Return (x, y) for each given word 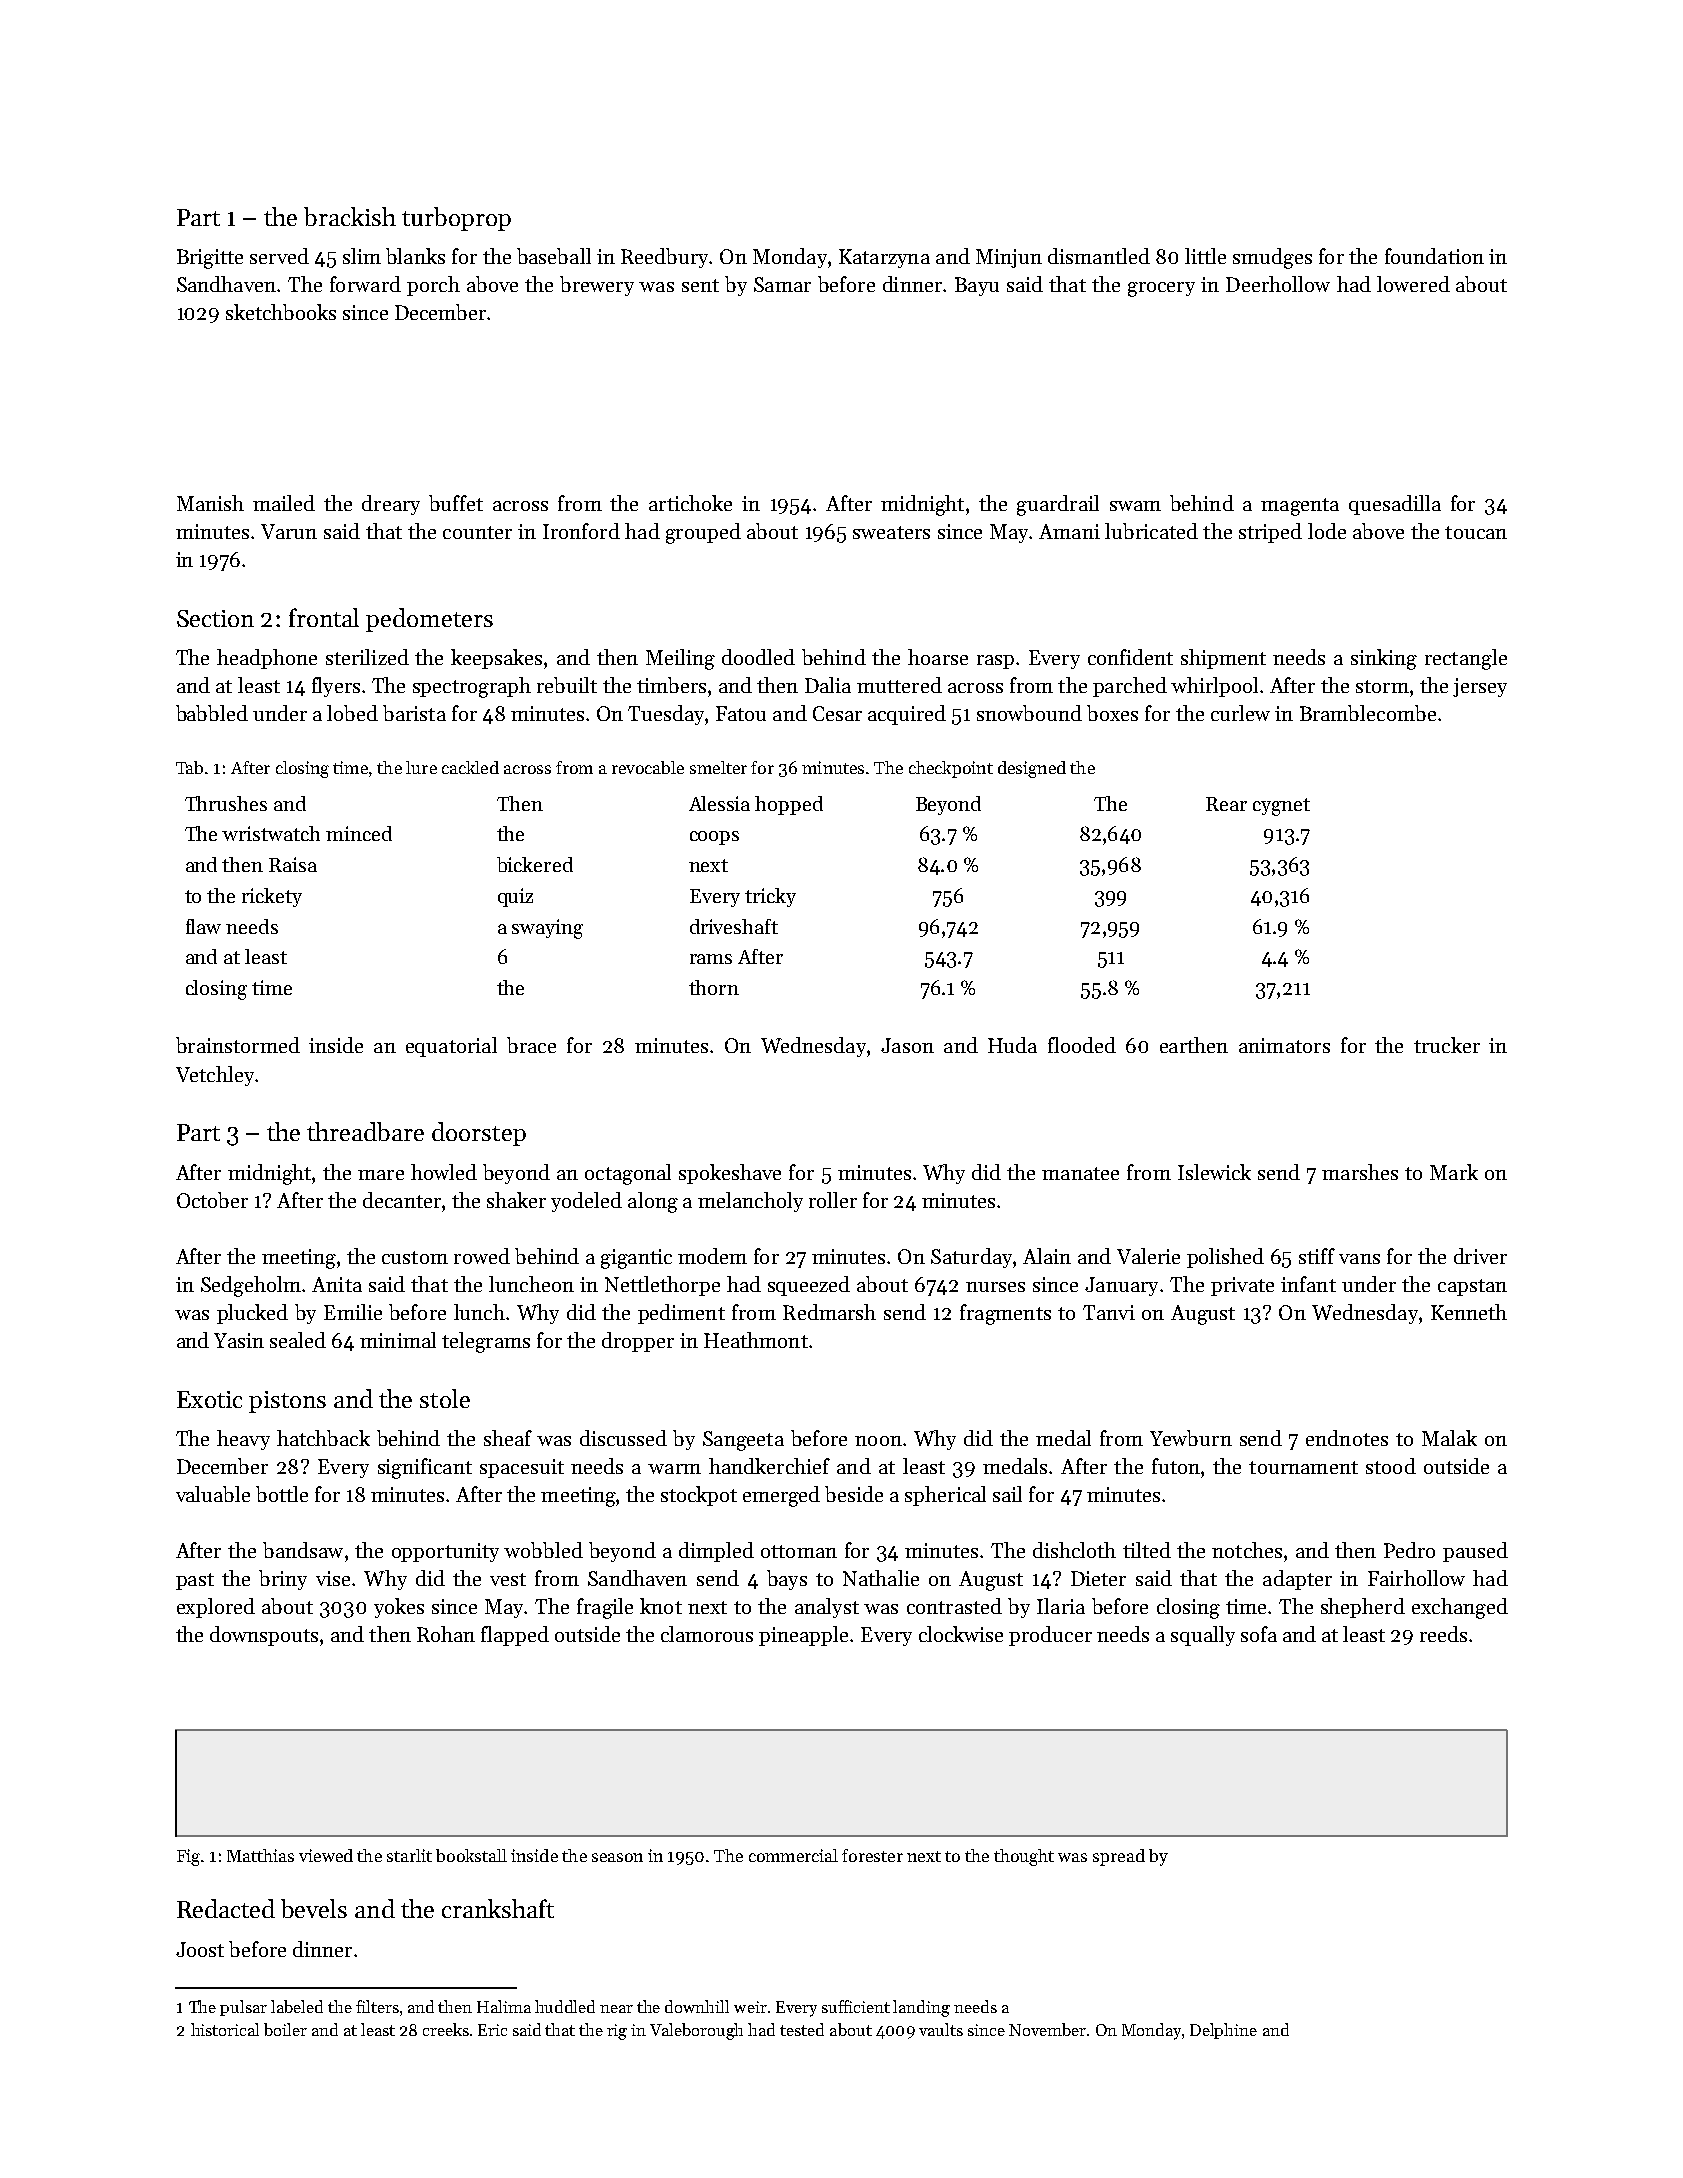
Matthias (260, 1855)
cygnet (1281, 807)
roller (833, 1200)
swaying (547, 929)
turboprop (456, 219)
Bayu (977, 286)
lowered (1413, 284)
